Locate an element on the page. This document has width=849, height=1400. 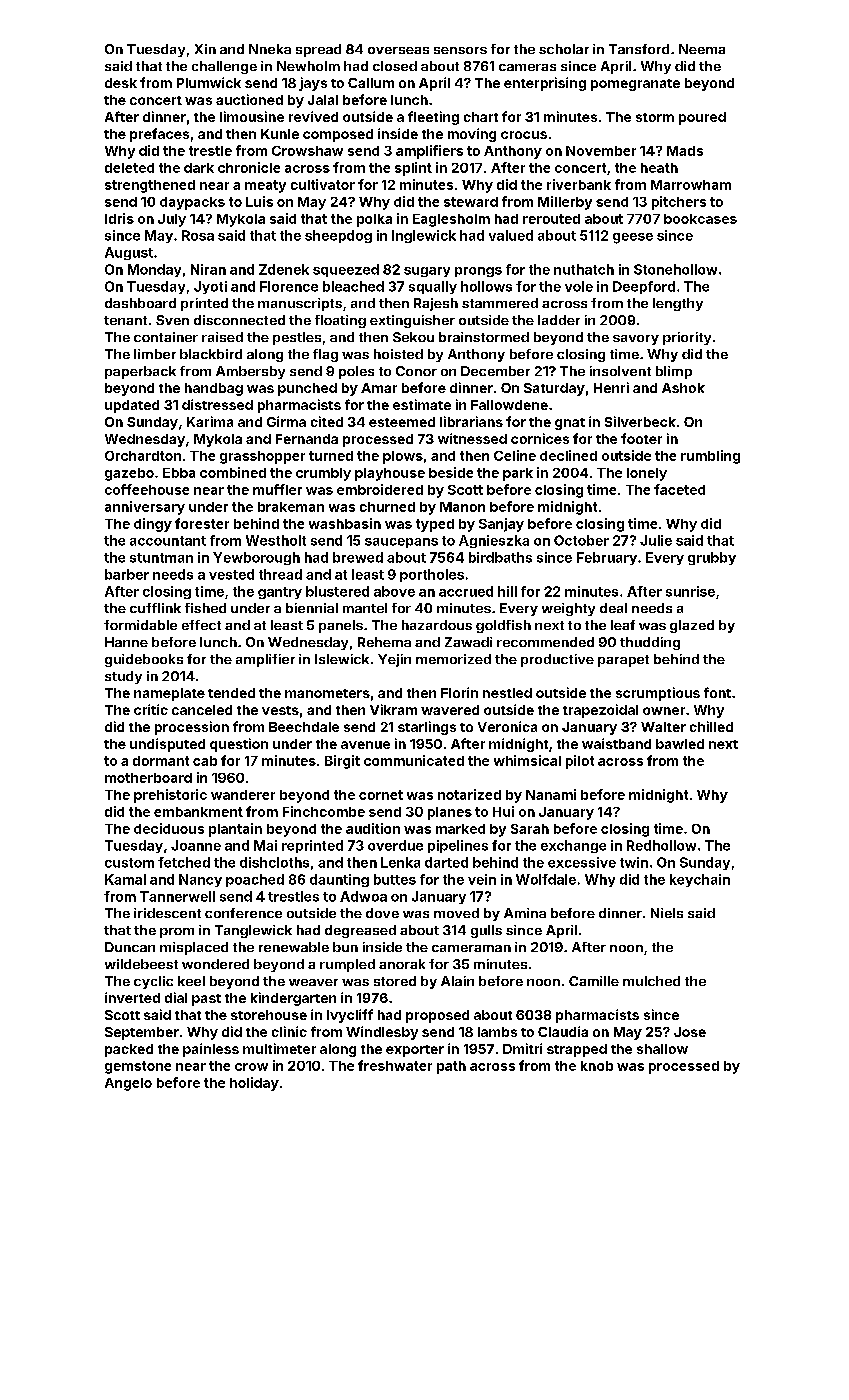
wanderer is located at coordinates (243, 795).
